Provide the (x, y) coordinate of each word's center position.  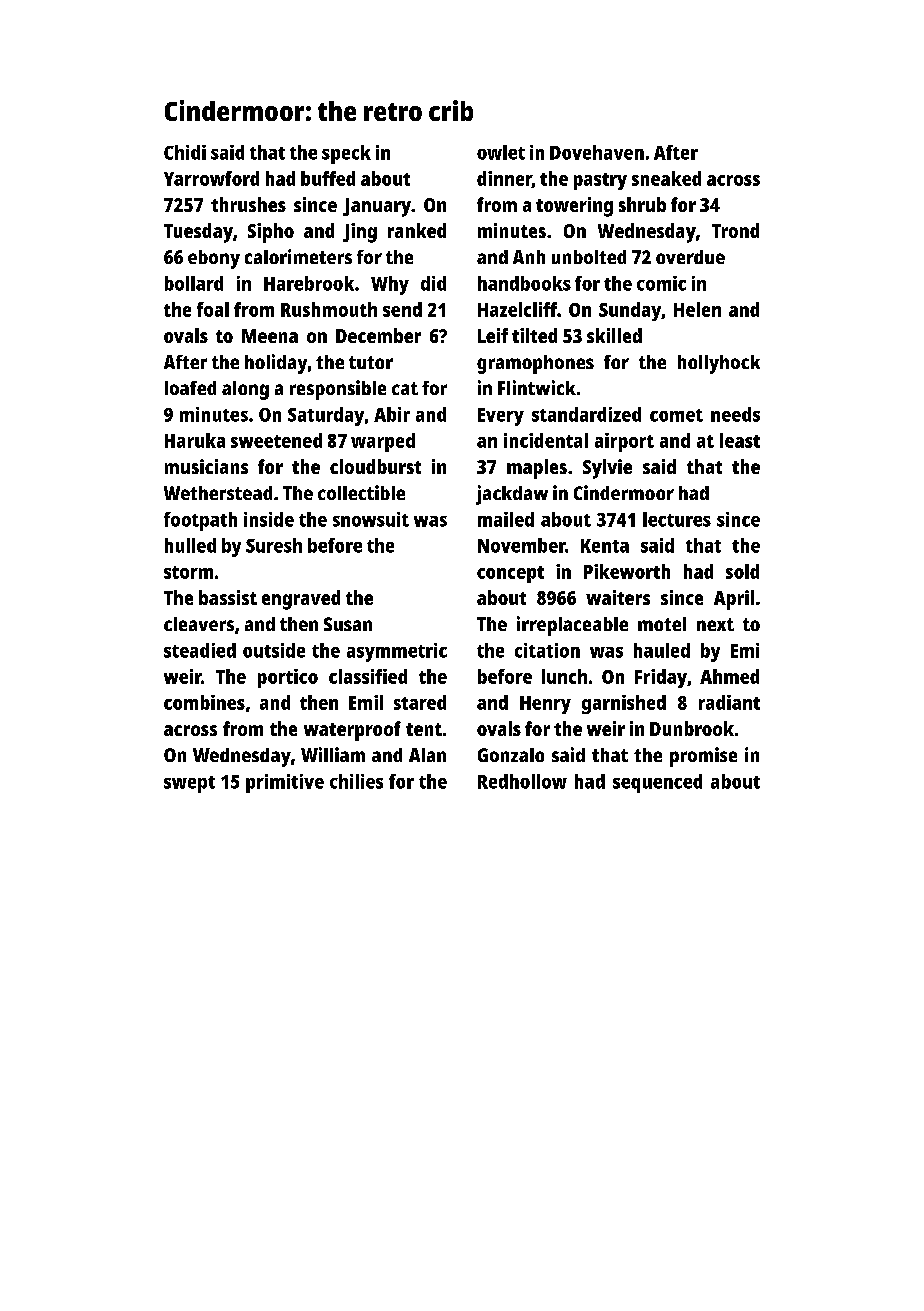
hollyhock (719, 364)
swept (189, 784)
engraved (301, 600)
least (740, 440)
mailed (506, 519)
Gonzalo (511, 755)
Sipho (271, 233)
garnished (624, 704)
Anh (529, 257)
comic (661, 283)
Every (501, 417)
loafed (190, 388)
